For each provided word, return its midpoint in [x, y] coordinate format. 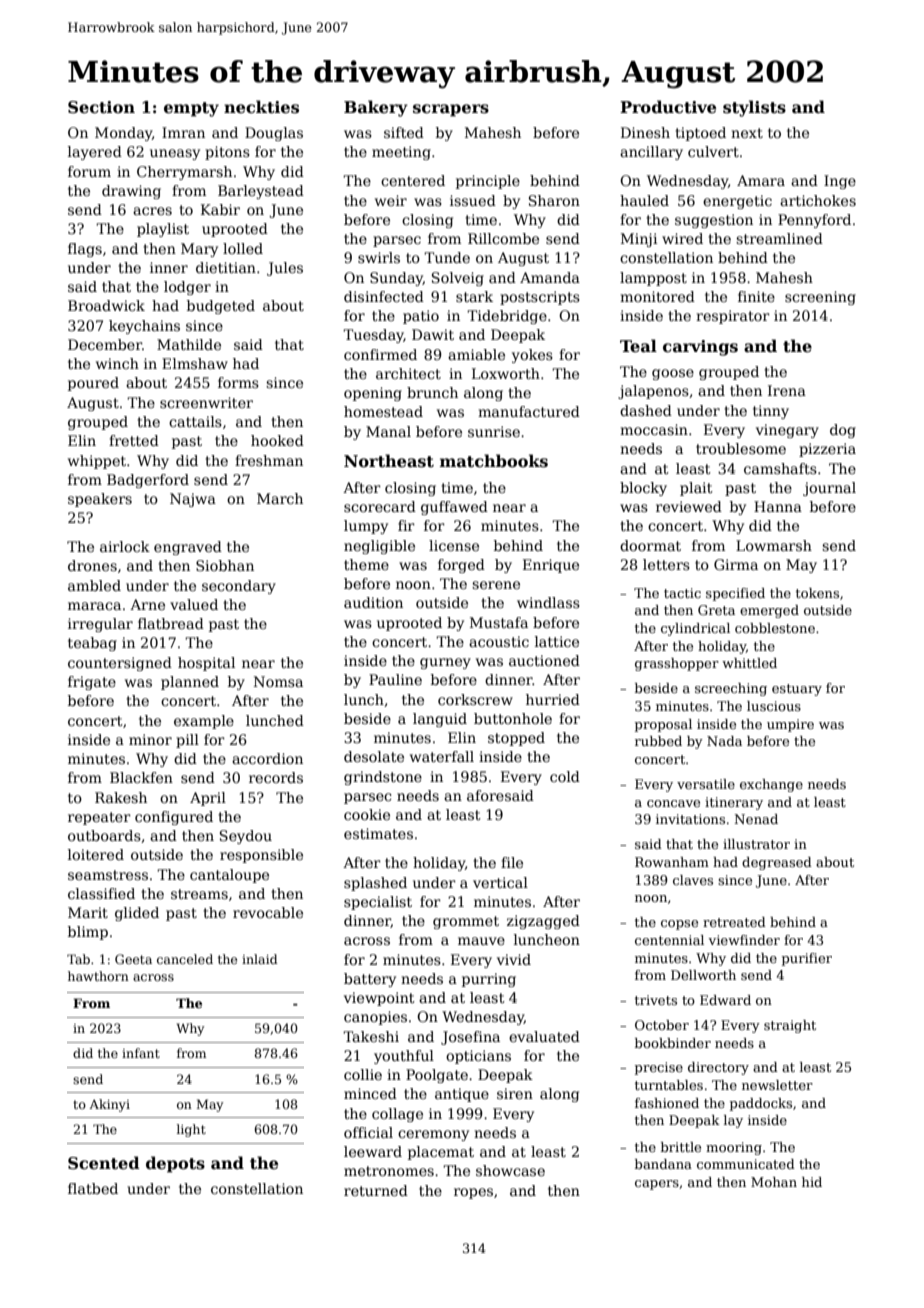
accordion [267, 758]
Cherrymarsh [184, 173]
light [191, 1130]
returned [376, 1190]
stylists [754, 108]
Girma [736, 564]
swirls [379, 257]
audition [373, 602]
